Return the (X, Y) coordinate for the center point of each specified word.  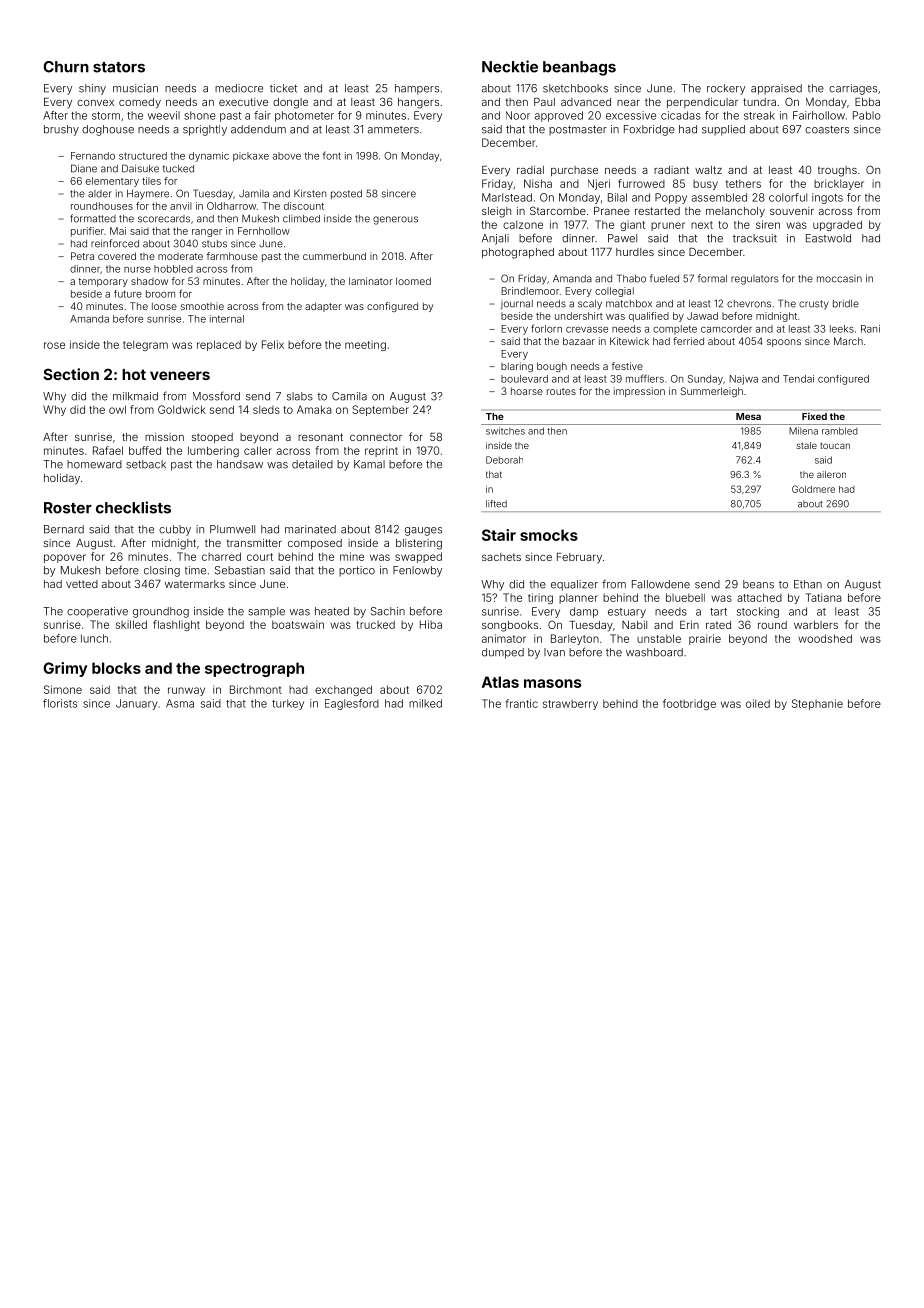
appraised (776, 89)
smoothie (202, 306)
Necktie (510, 66)
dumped (503, 653)
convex (95, 103)
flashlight (176, 625)
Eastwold (828, 238)
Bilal (617, 197)
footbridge (689, 704)
